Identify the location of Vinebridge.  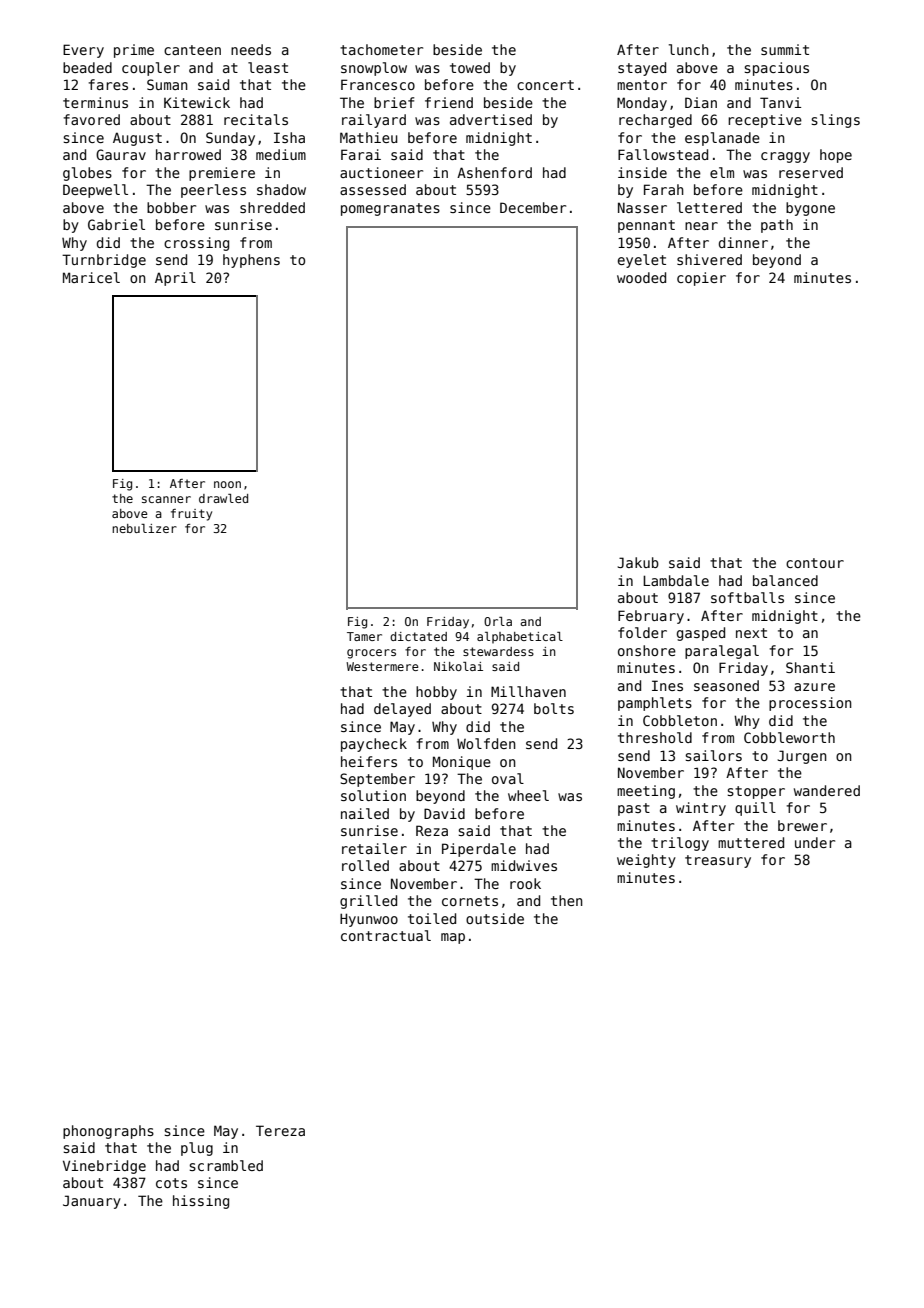
(104, 1167).
